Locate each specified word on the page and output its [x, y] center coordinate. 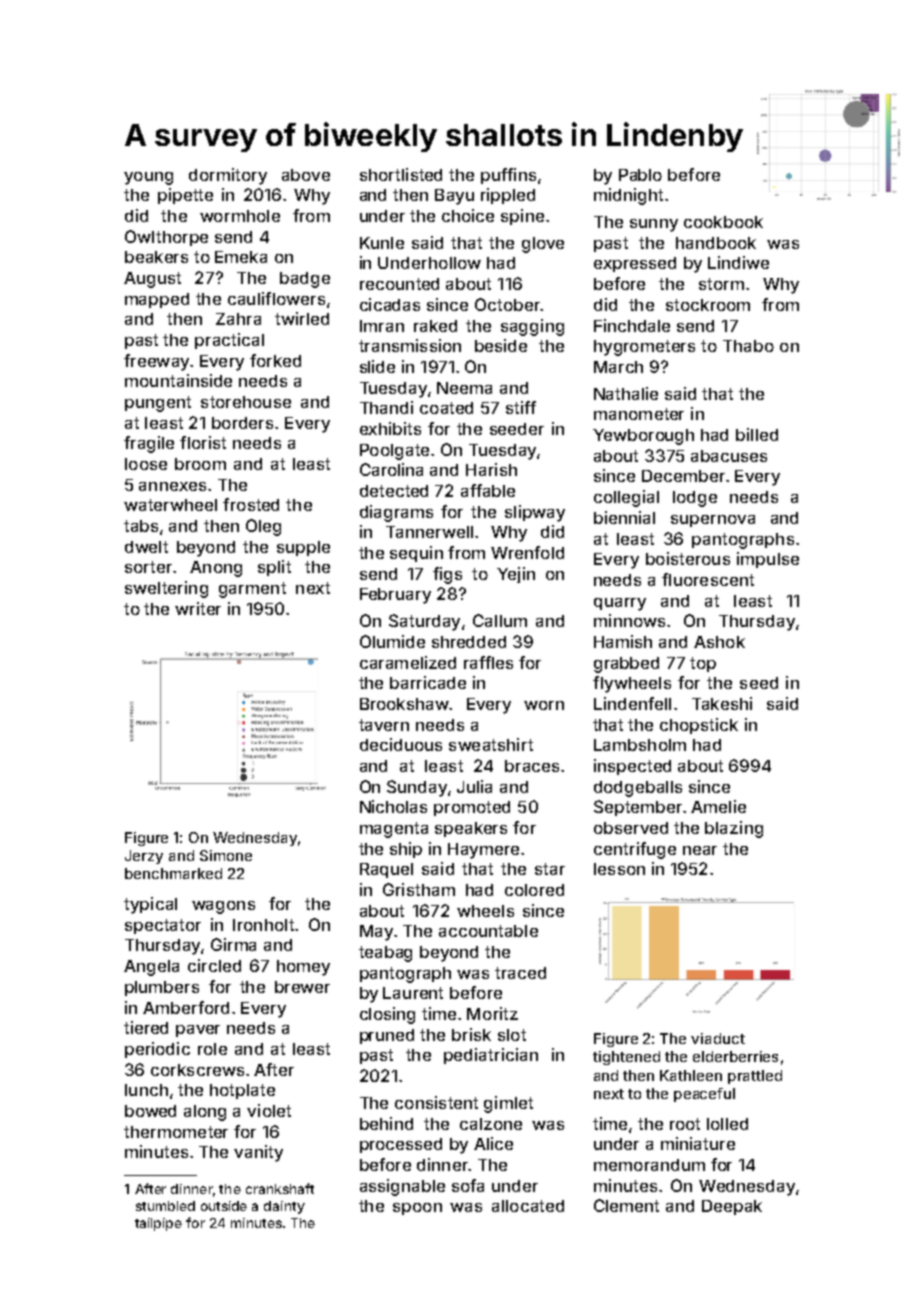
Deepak [732, 1207]
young [148, 178]
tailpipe [158, 1224]
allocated [528, 1206]
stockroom [708, 305]
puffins [508, 176]
